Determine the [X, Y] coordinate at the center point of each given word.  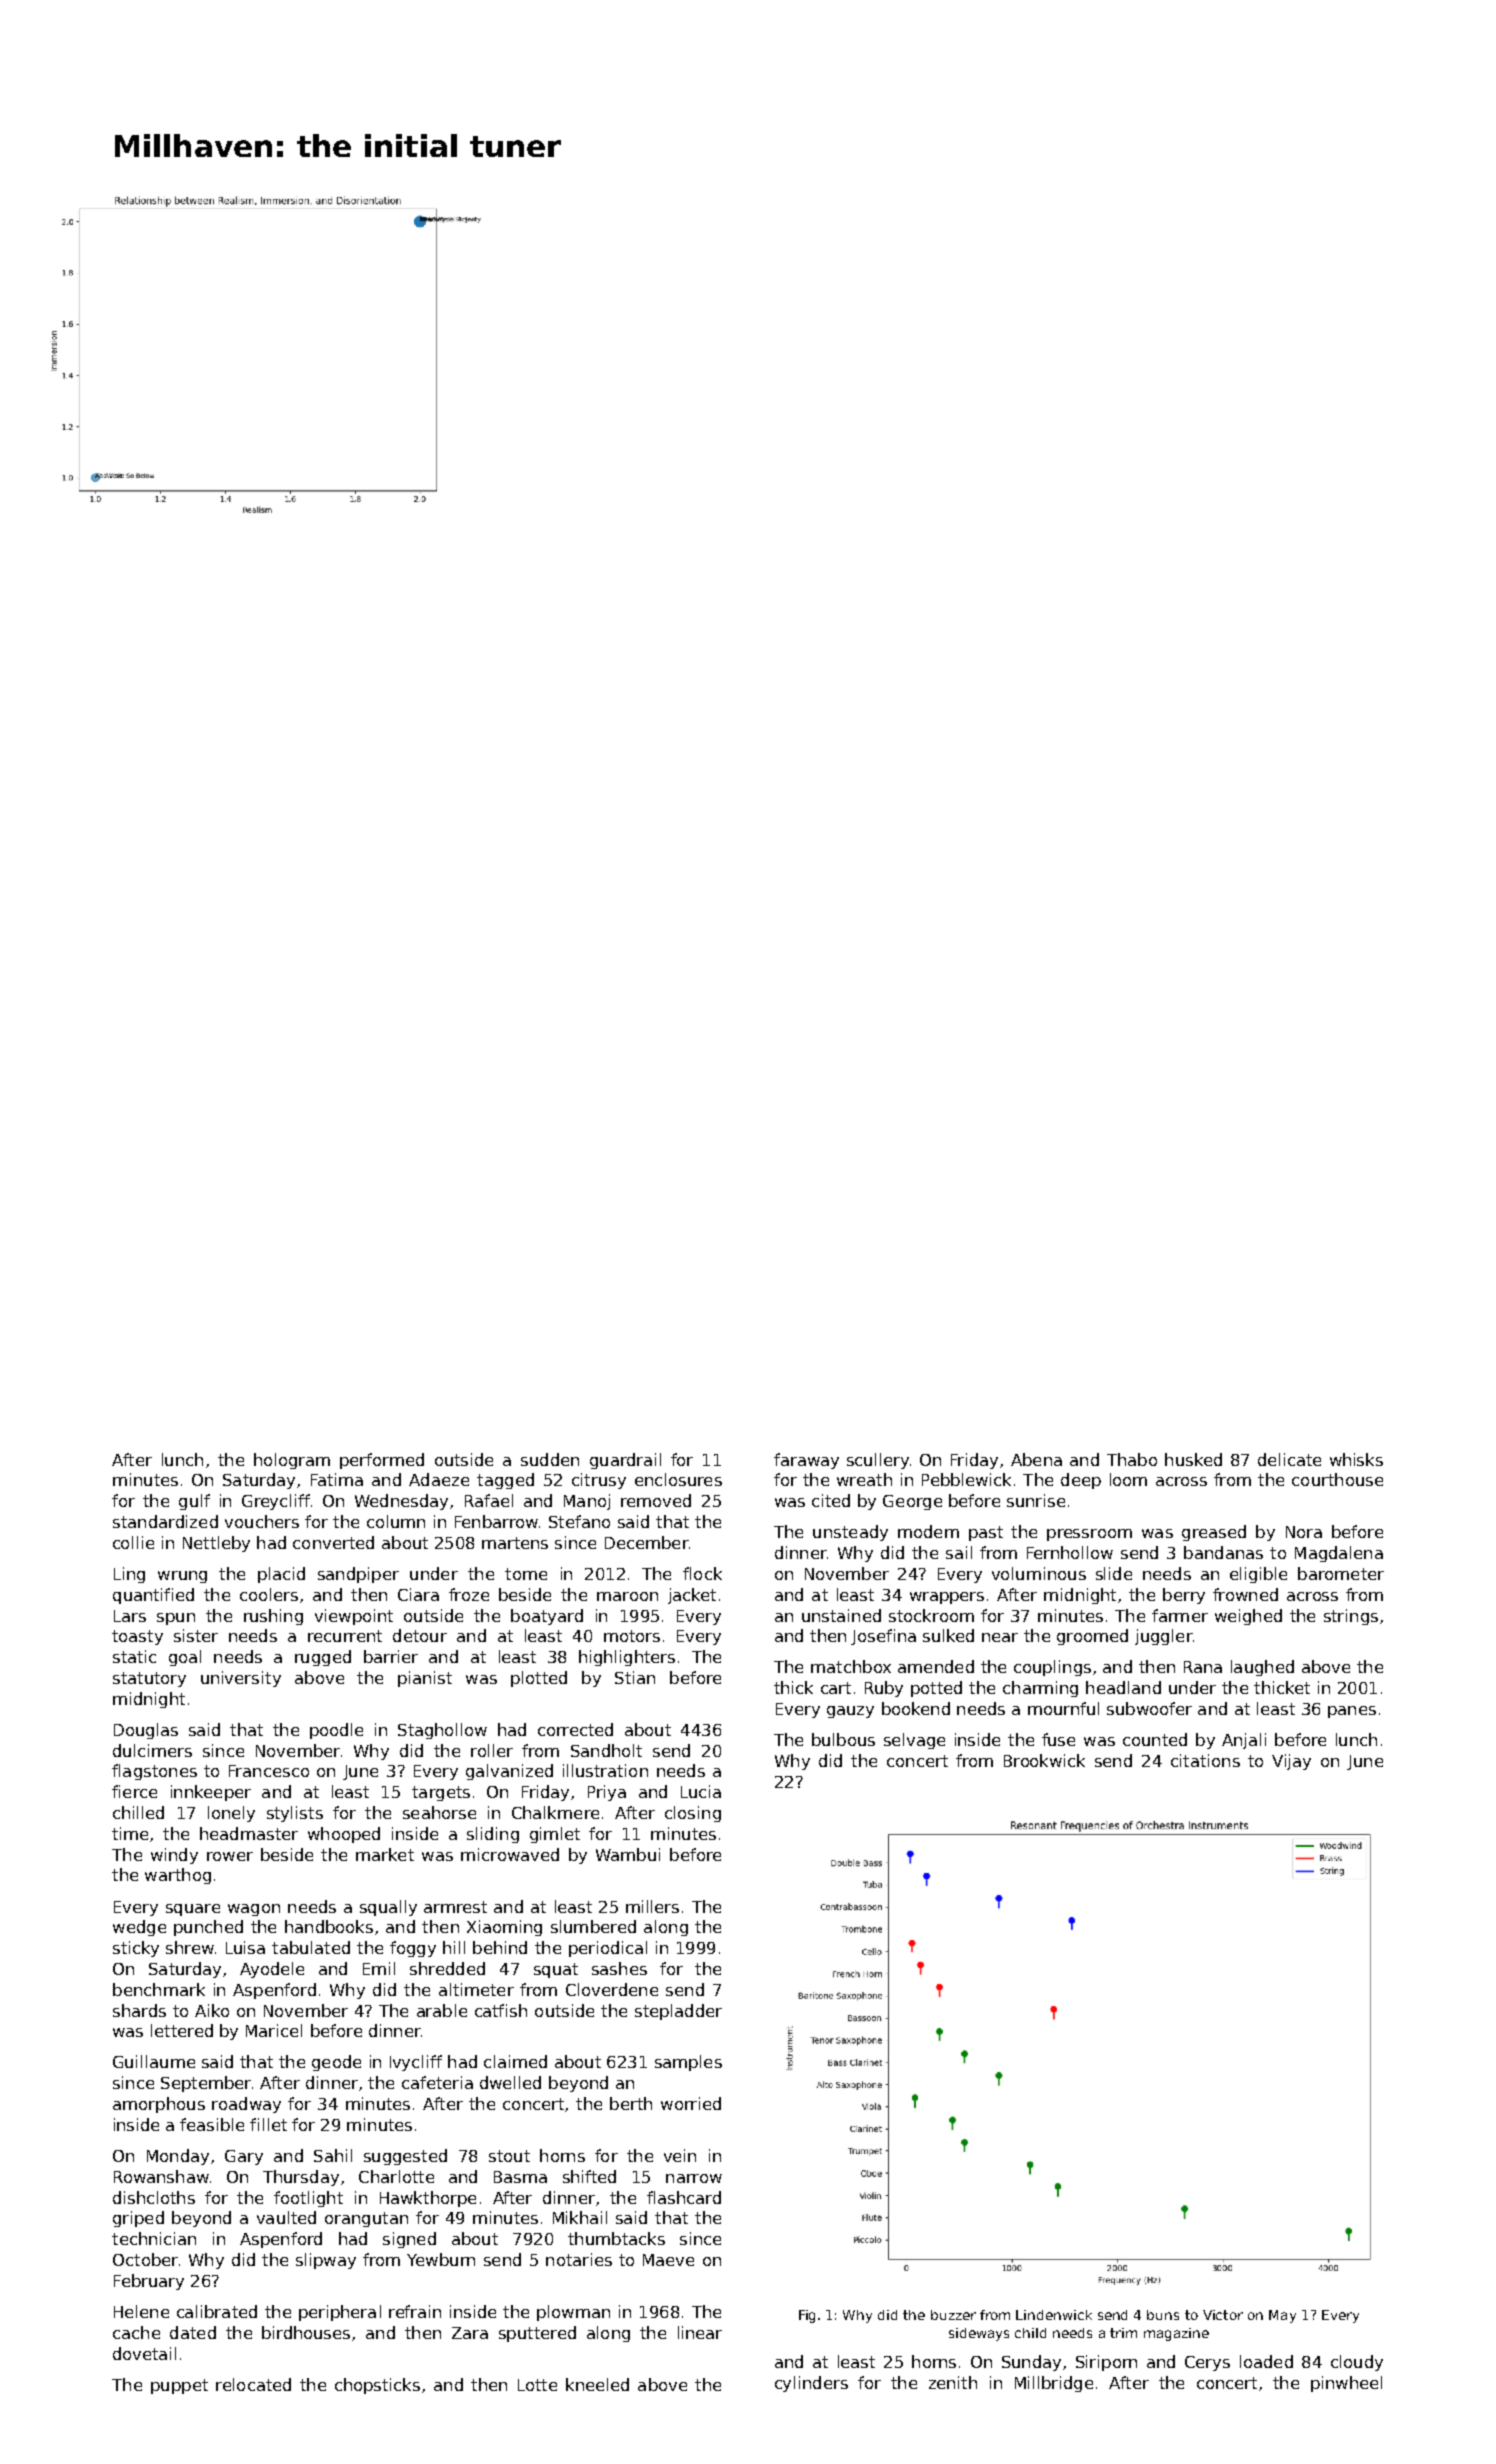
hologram [292, 1461]
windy [174, 1856]
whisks [1356, 1459]
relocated [253, 2384]
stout [509, 2156]
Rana [1203, 1667]
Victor [1223, 2315]
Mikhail [580, 2217]
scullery [878, 1461]
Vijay [1291, 1762]
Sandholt [606, 1750]
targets [441, 1793]
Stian [635, 1677]
